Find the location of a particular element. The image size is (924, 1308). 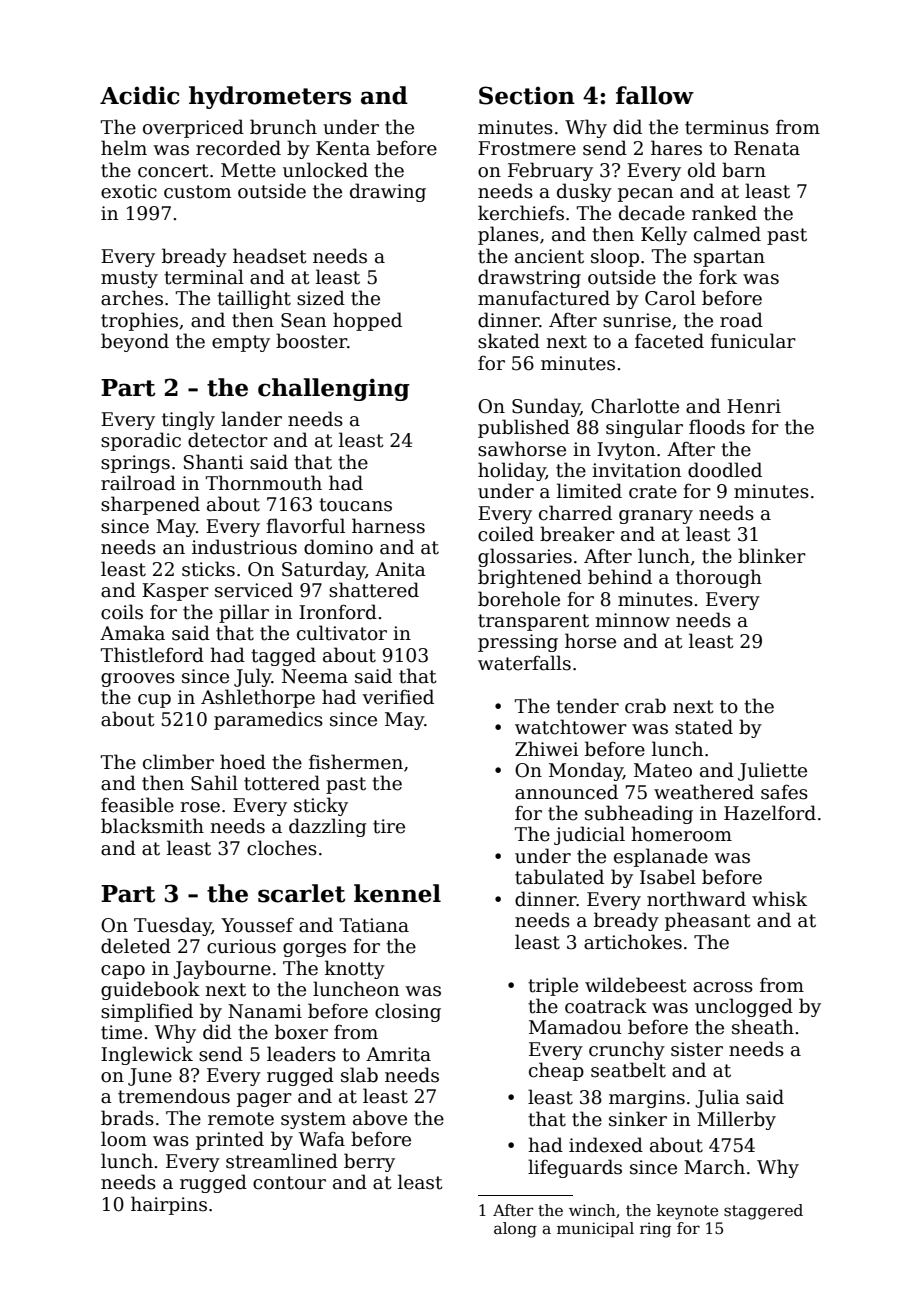

hairpins is located at coordinates (169, 1205).
